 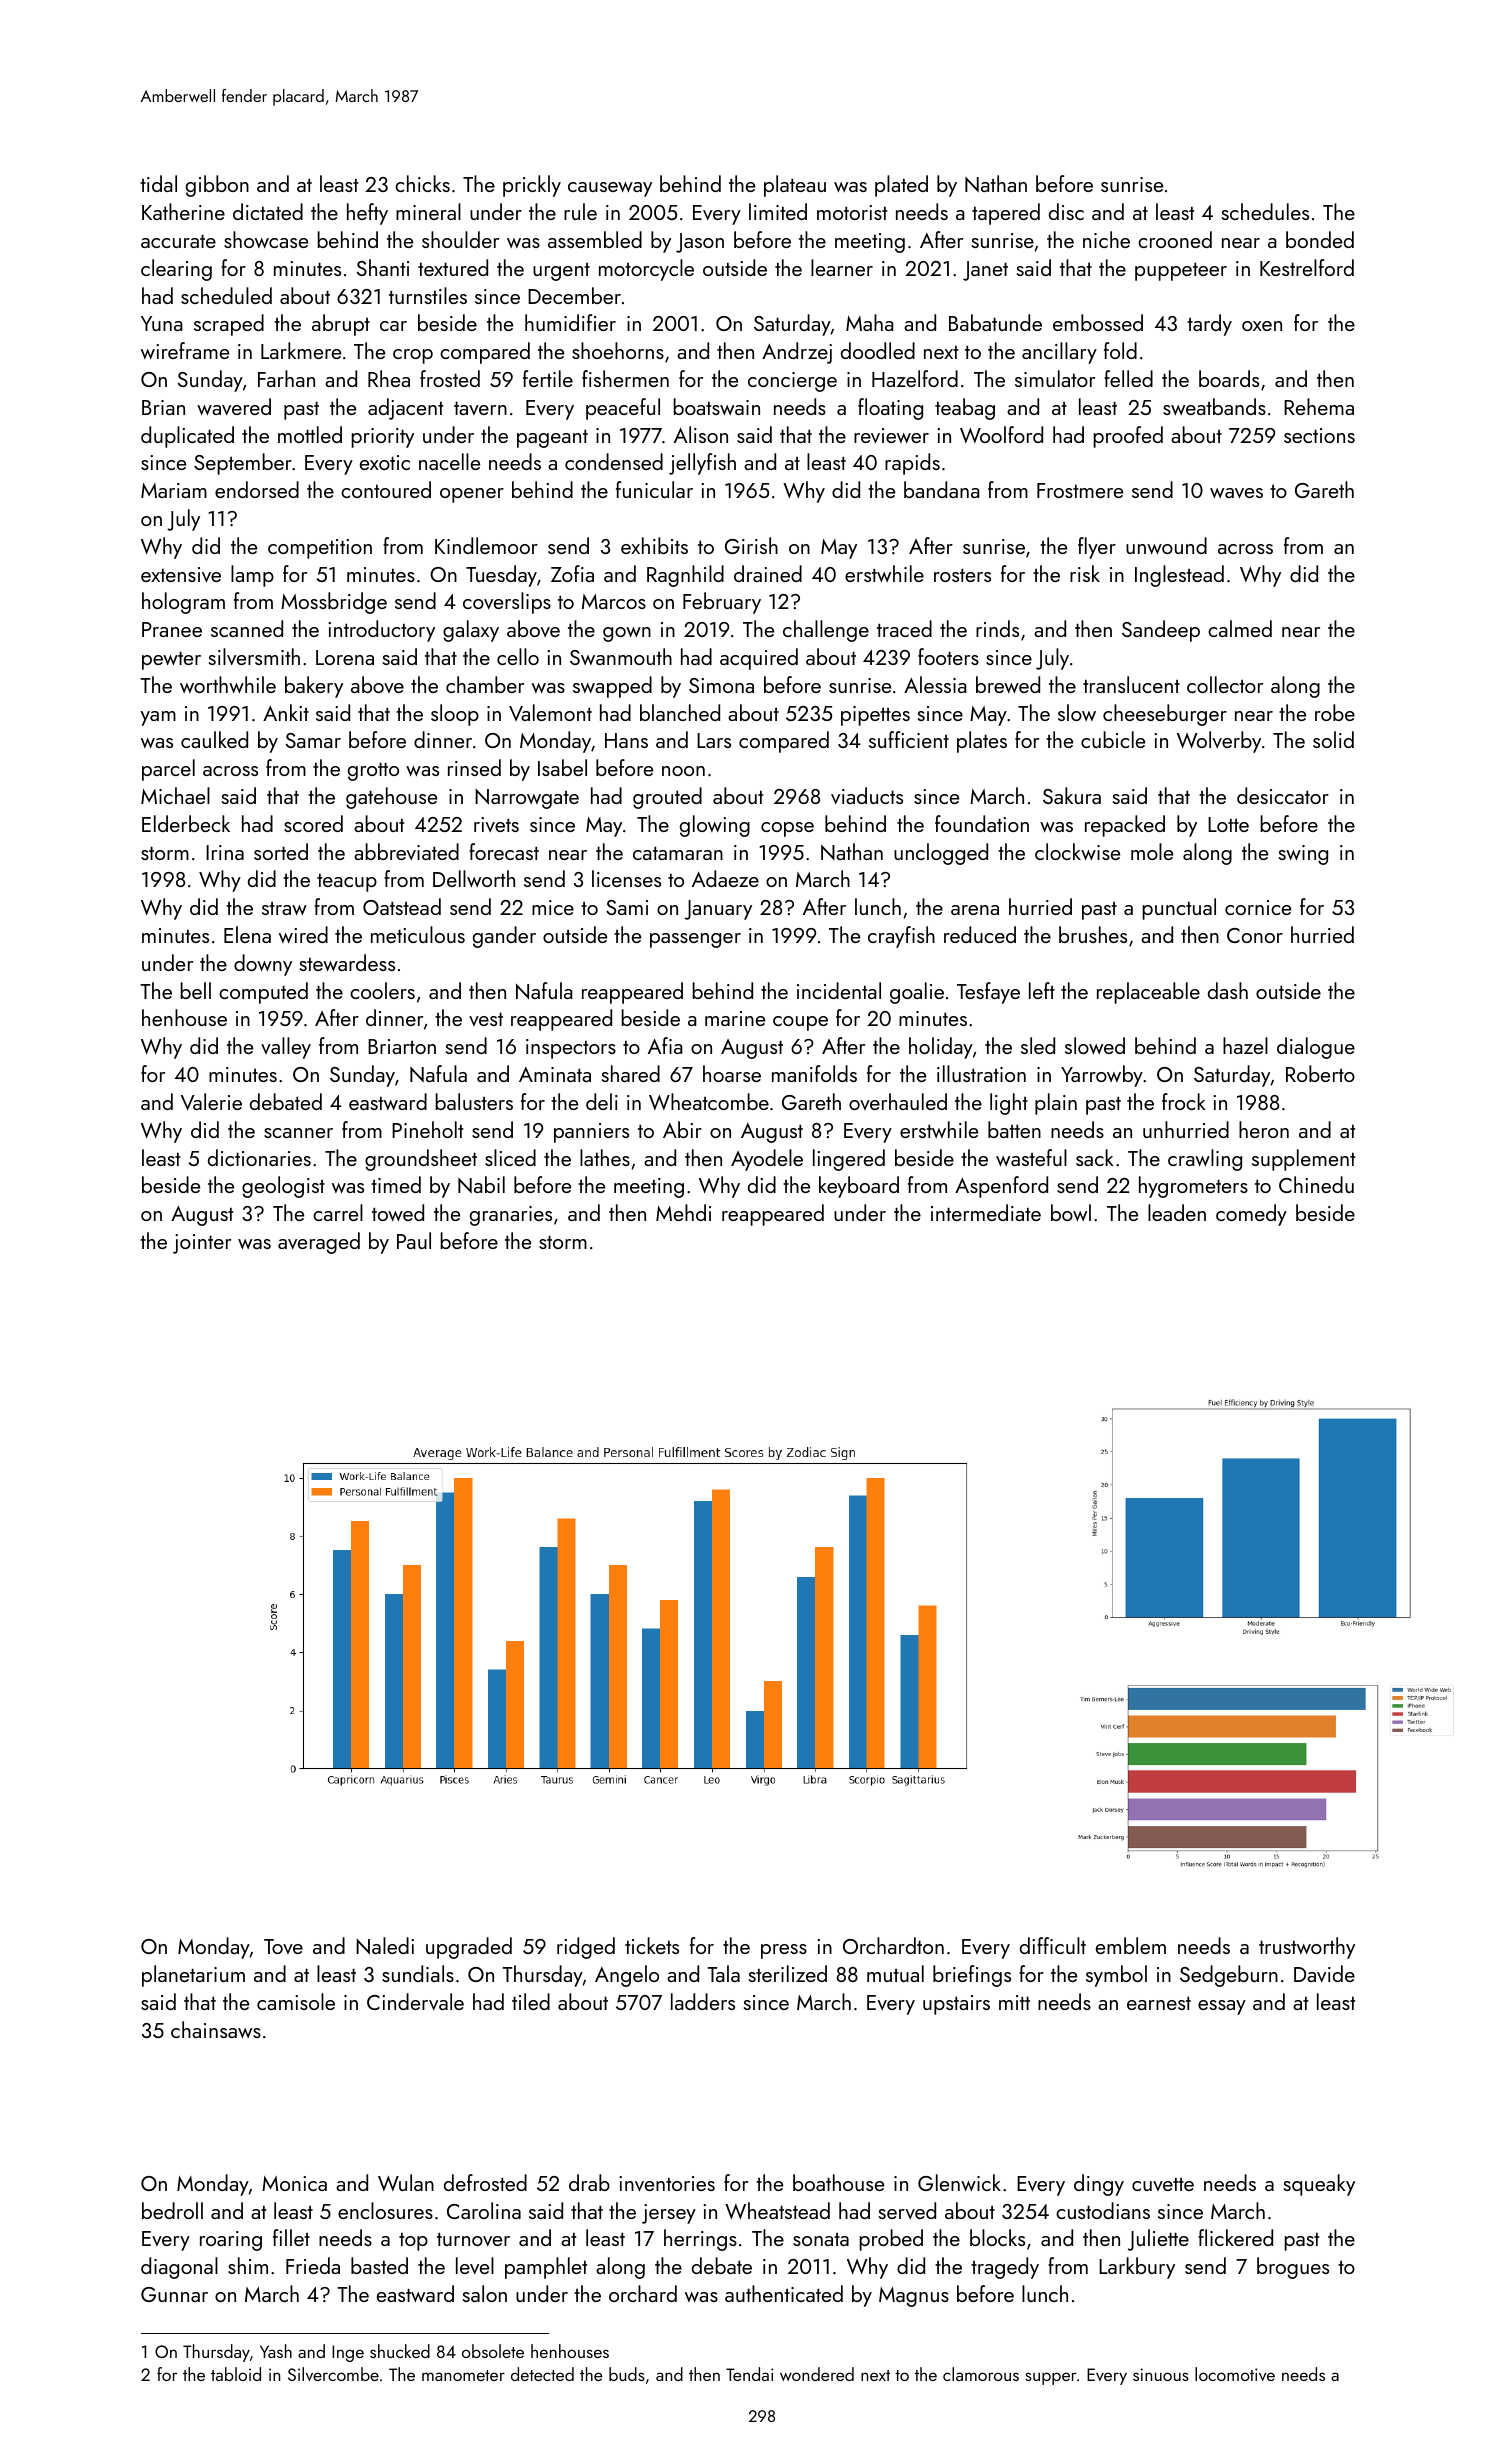 I want to click on comedy, so click(x=1251, y=1215).
